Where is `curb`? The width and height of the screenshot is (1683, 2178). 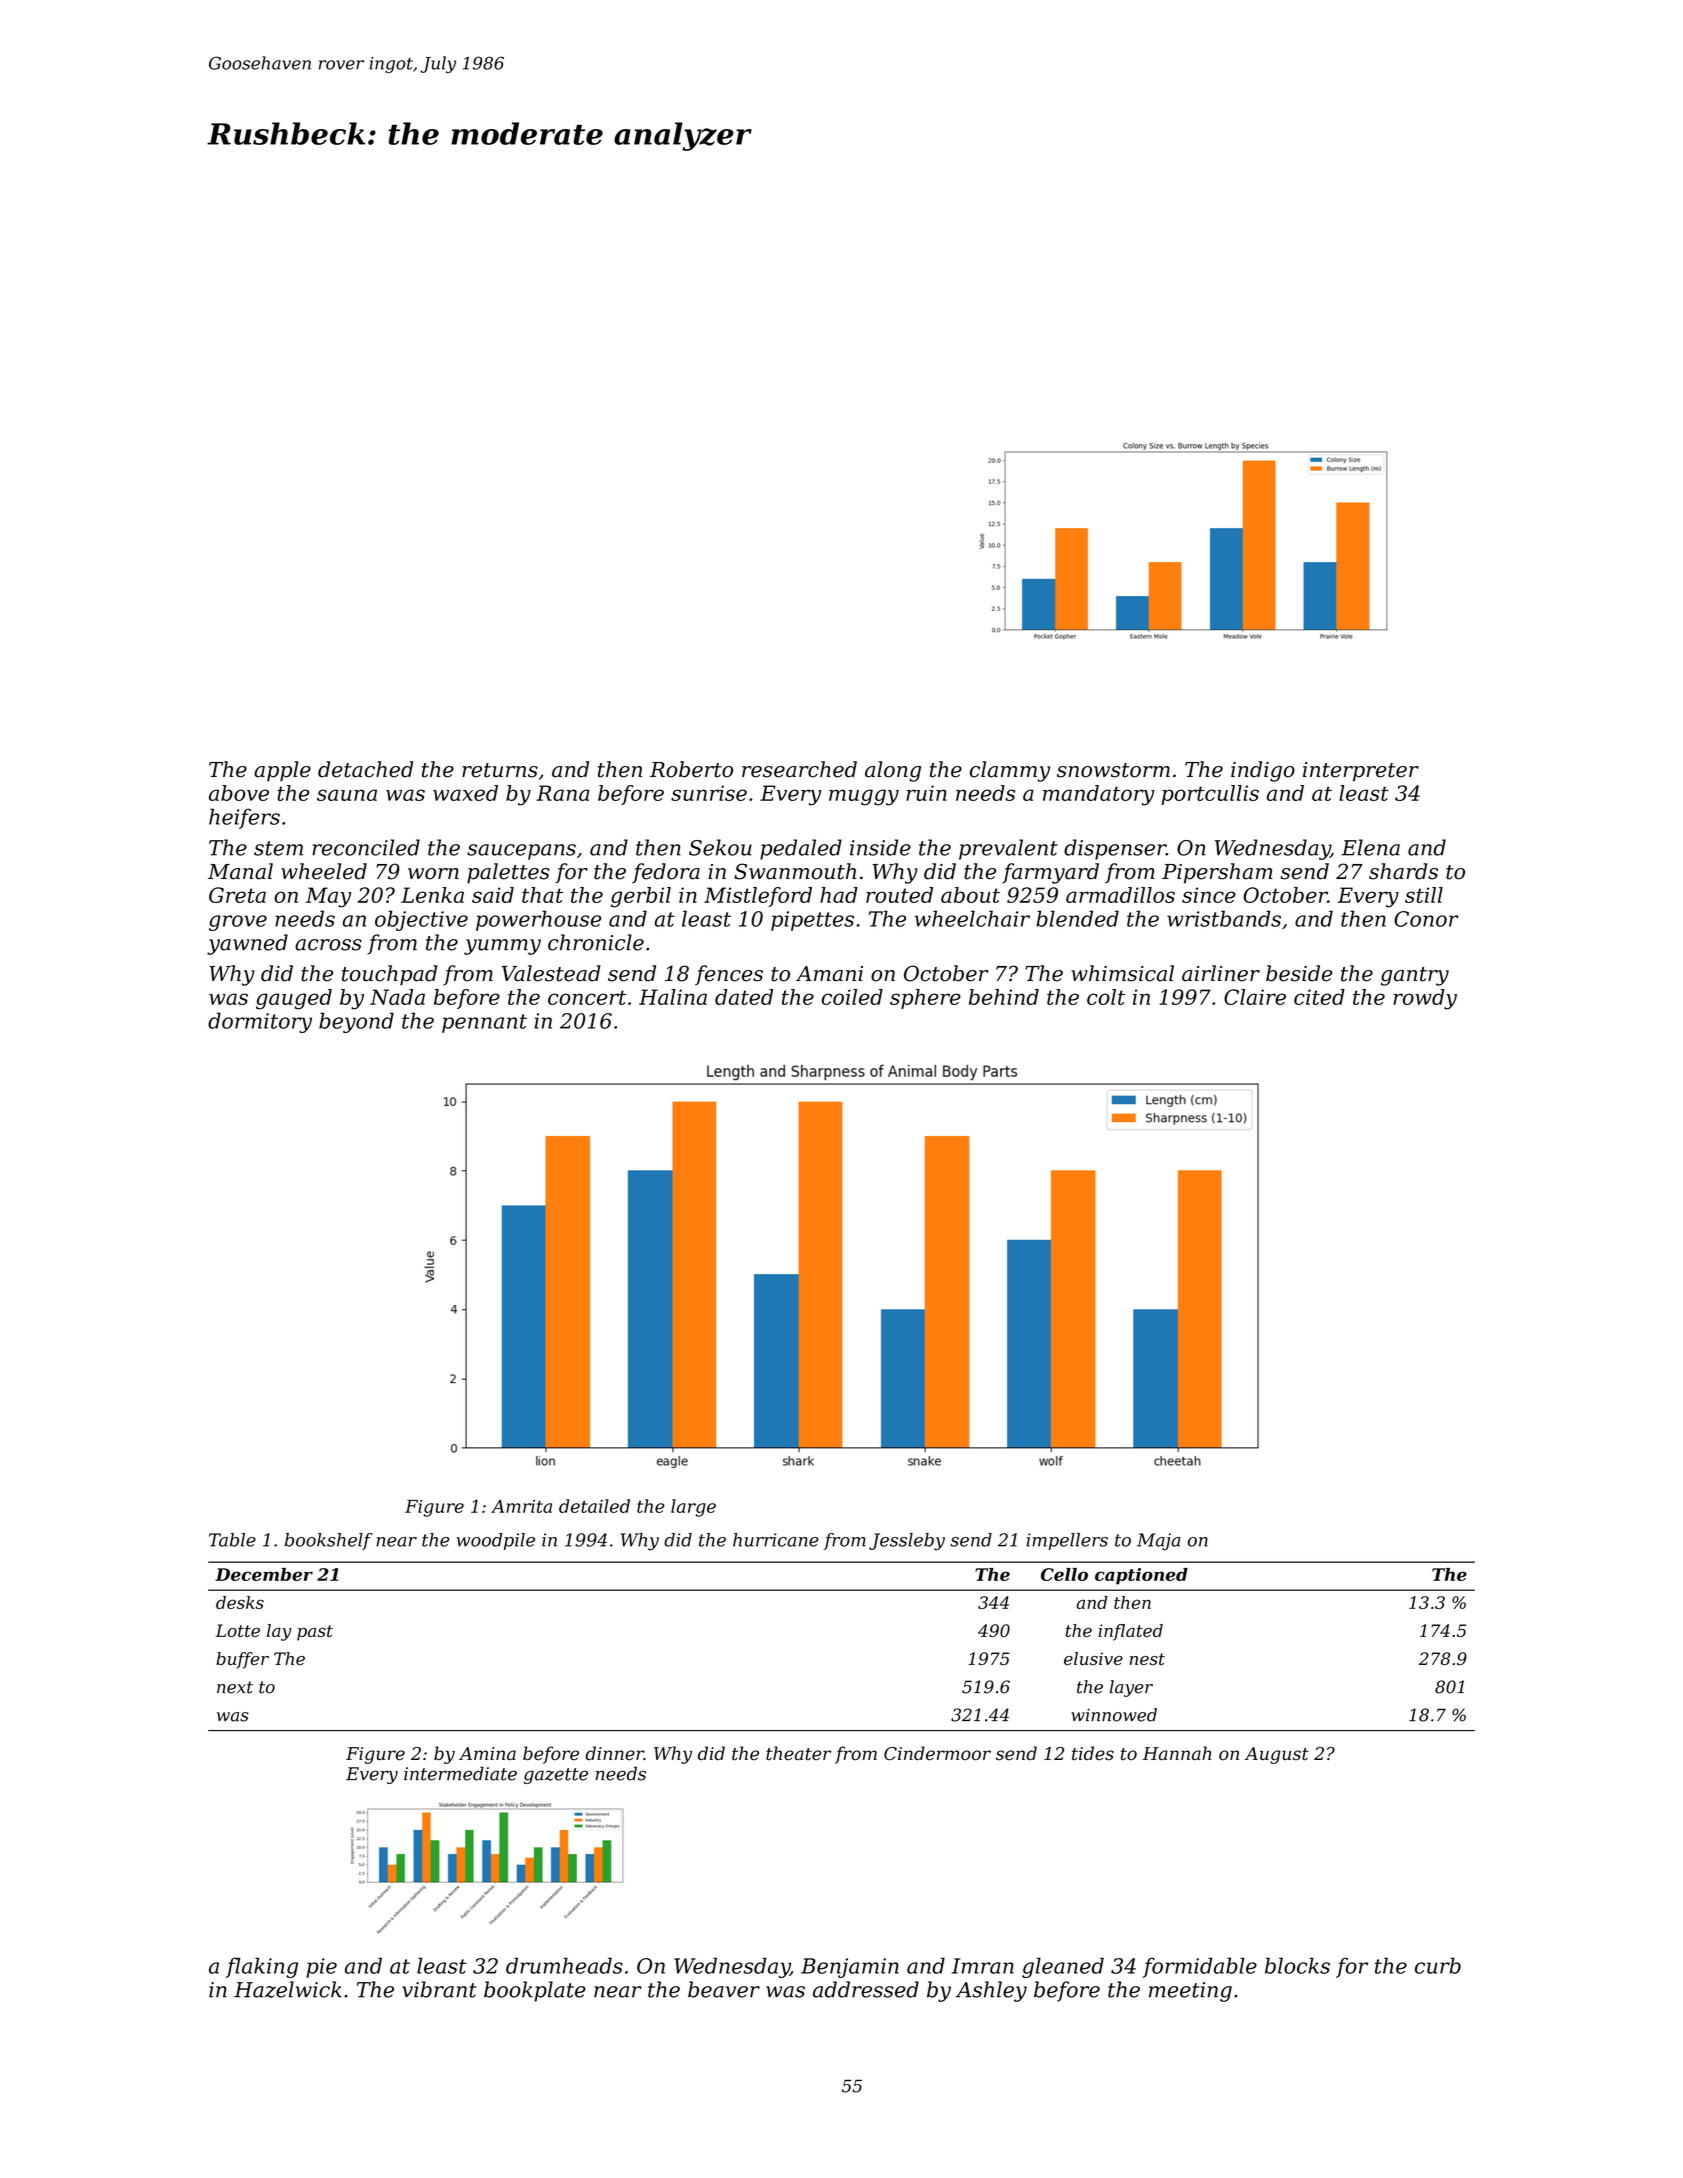
curb is located at coordinates (1438, 1965).
